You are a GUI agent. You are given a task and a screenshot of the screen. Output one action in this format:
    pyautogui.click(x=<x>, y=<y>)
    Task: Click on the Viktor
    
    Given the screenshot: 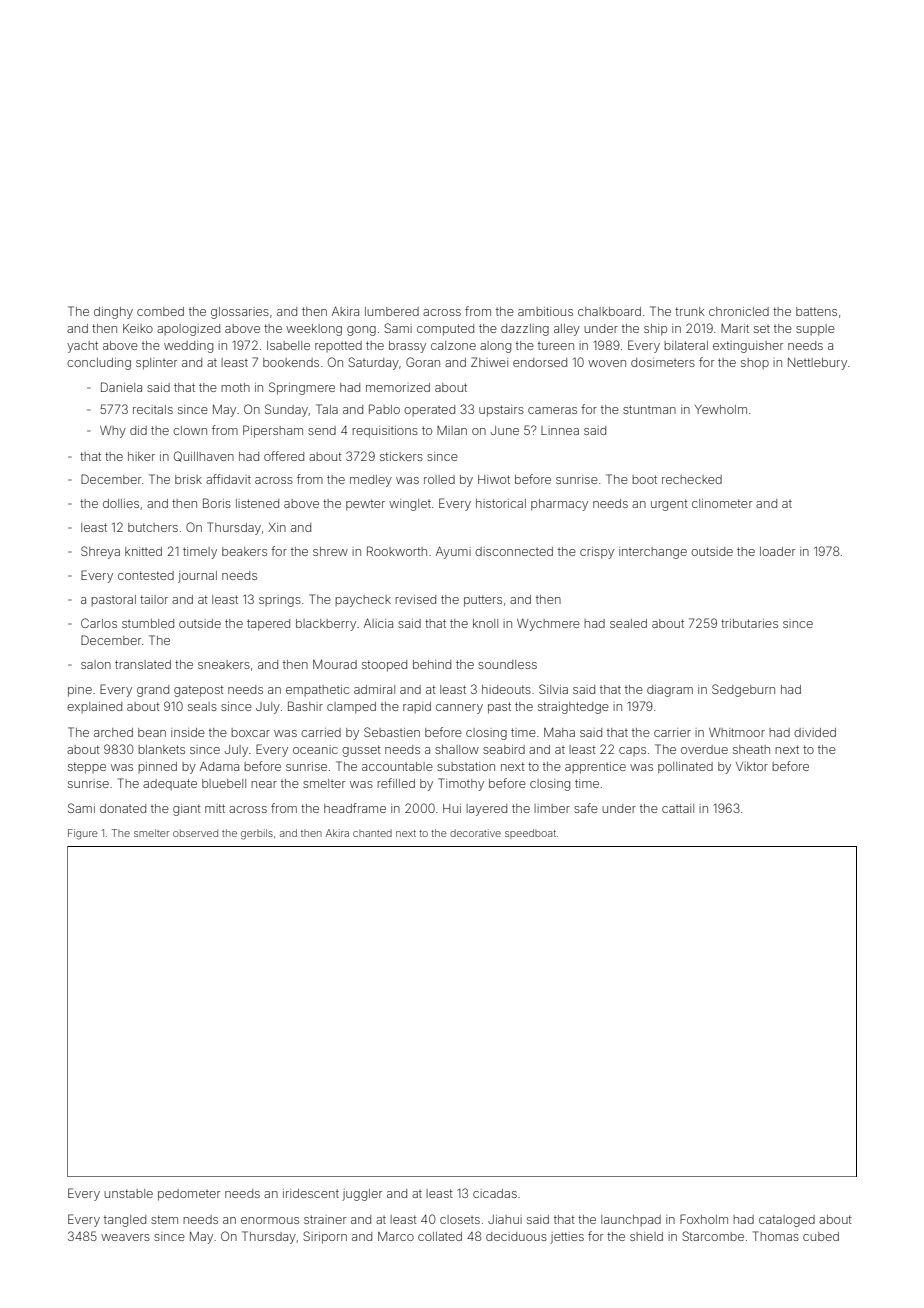 What is the action you would take?
    pyautogui.click(x=752, y=766)
